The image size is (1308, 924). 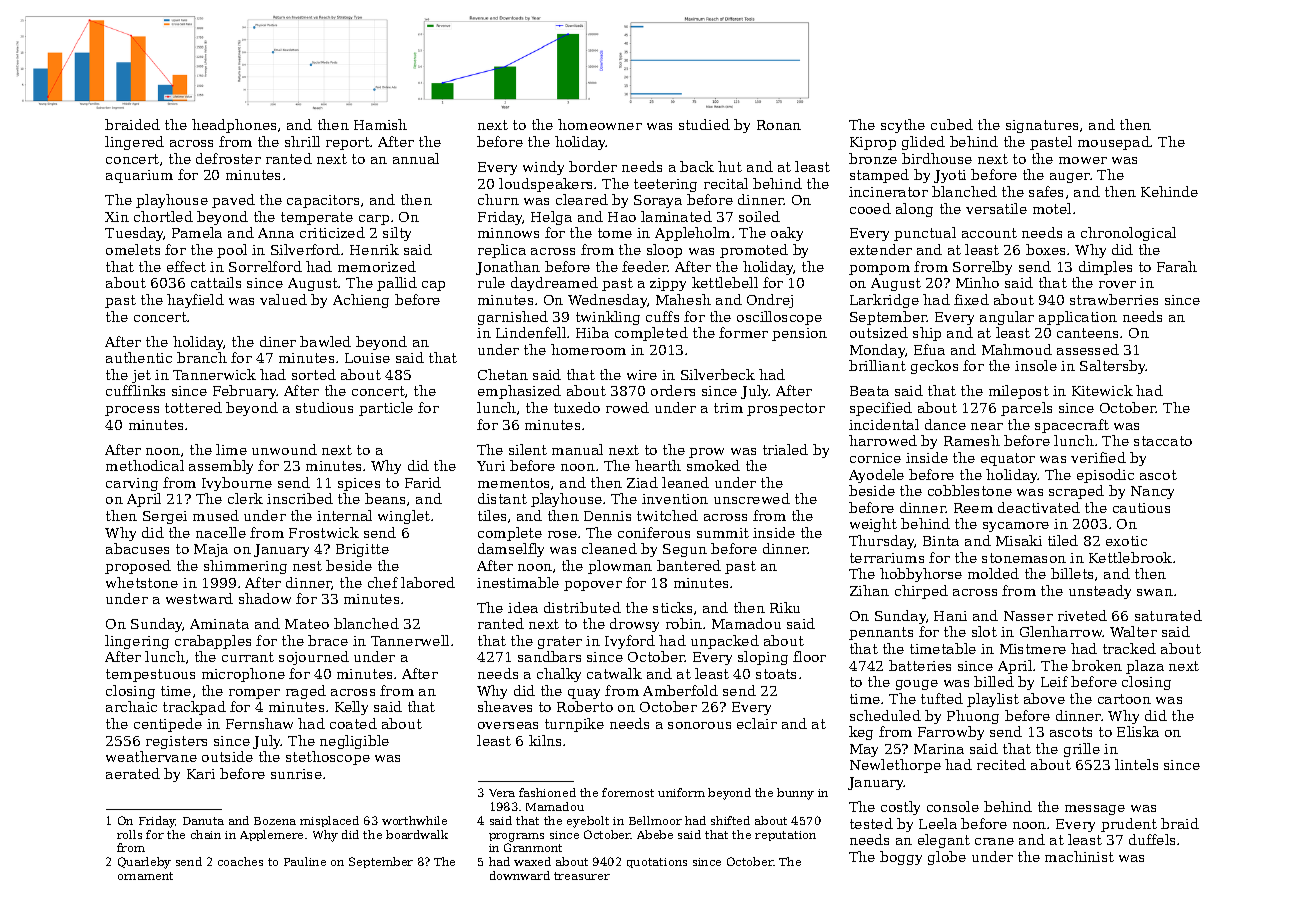 I want to click on unwound, so click(x=284, y=449).
